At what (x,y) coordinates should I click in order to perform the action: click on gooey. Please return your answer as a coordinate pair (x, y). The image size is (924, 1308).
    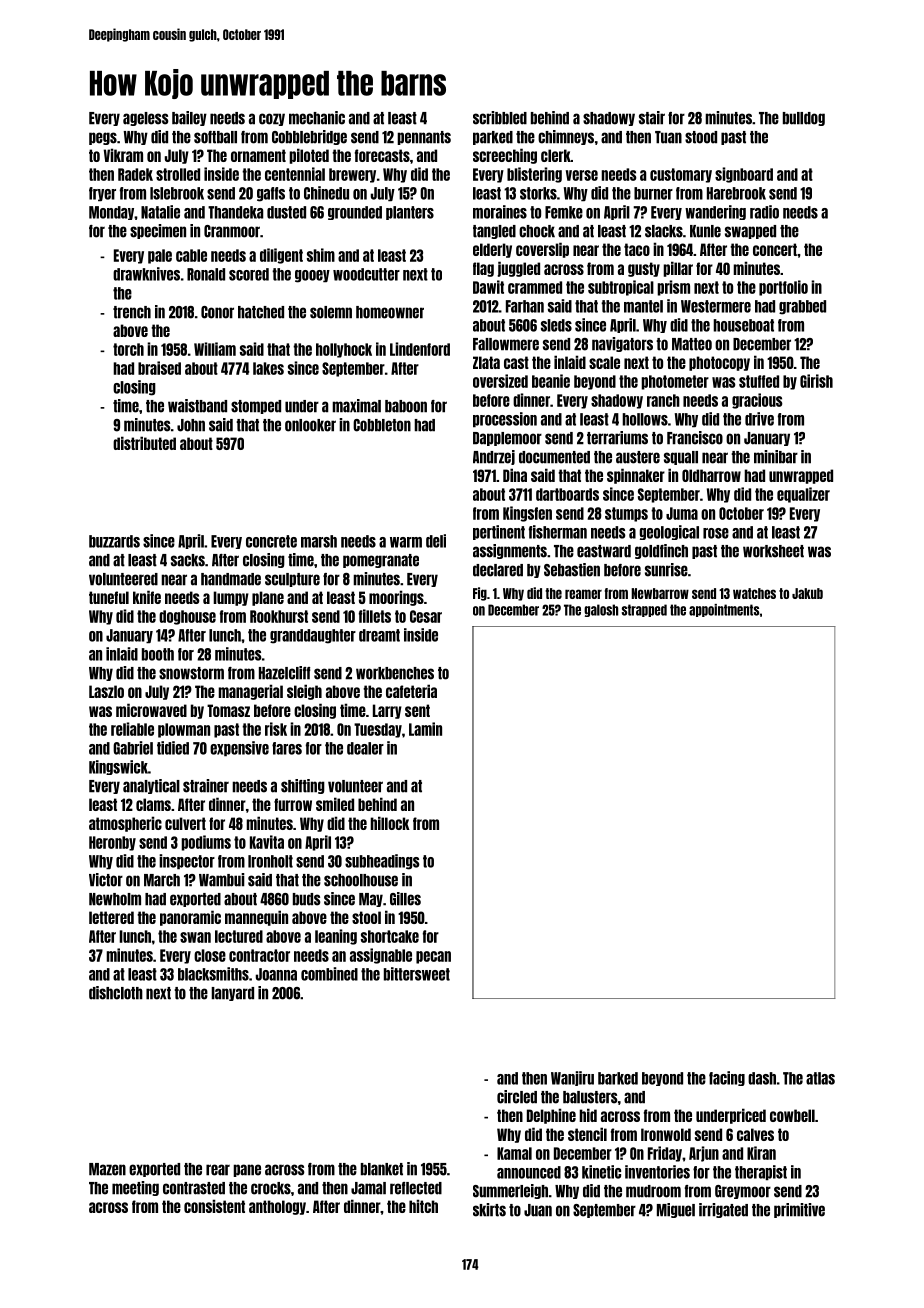
    Looking at the image, I should click on (312, 276).
